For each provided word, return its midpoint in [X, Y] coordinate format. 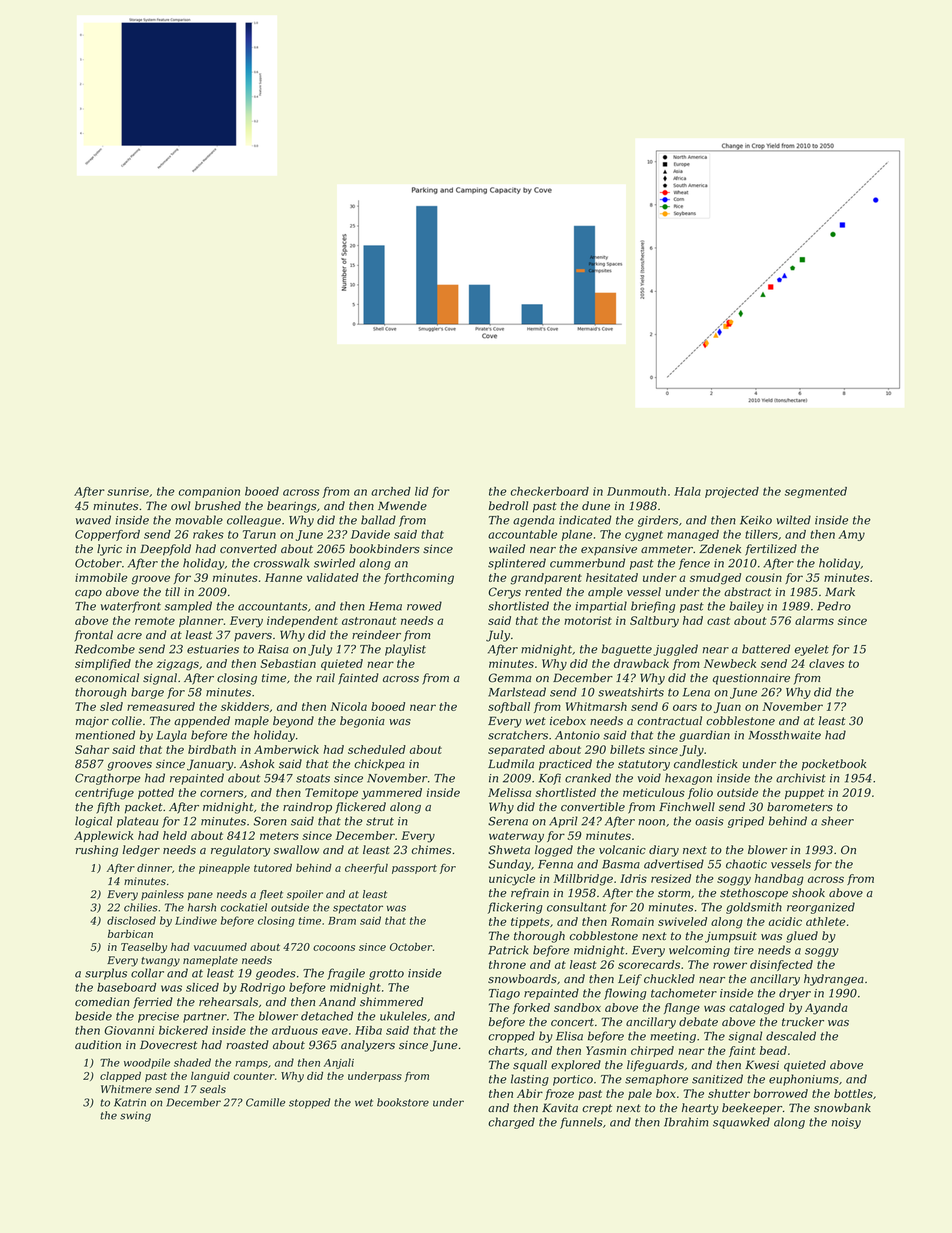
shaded [192, 1062]
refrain [530, 894]
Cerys [505, 593]
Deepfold [165, 550]
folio [700, 793]
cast [718, 621]
